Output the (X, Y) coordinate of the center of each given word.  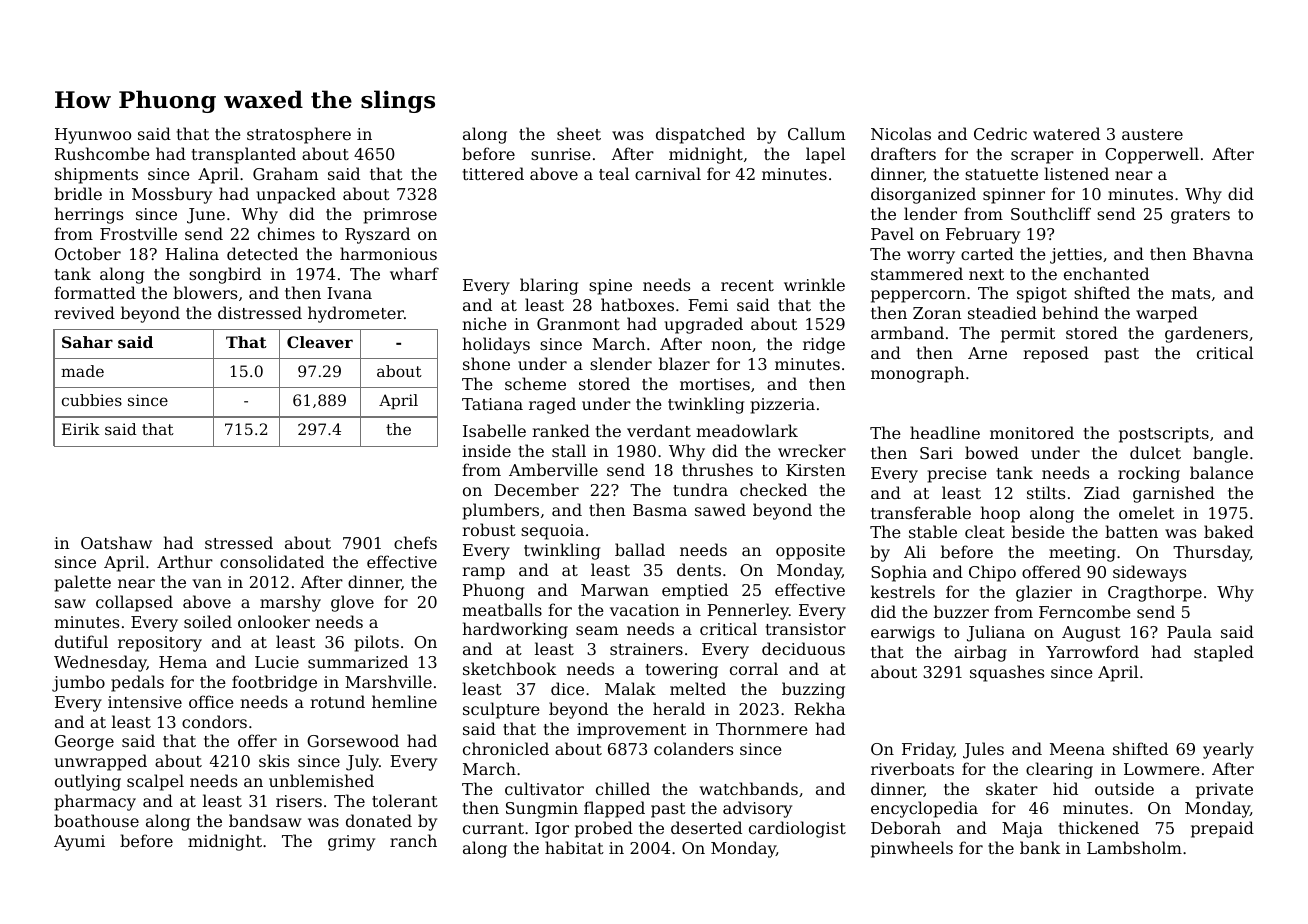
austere (1152, 134)
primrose (400, 216)
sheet (579, 133)
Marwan (615, 590)
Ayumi (79, 843)
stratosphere (299, 135)
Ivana (349, 293)
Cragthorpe (1155, 593)
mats (1190, 293)
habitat (574, 847)
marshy (290, 603)
